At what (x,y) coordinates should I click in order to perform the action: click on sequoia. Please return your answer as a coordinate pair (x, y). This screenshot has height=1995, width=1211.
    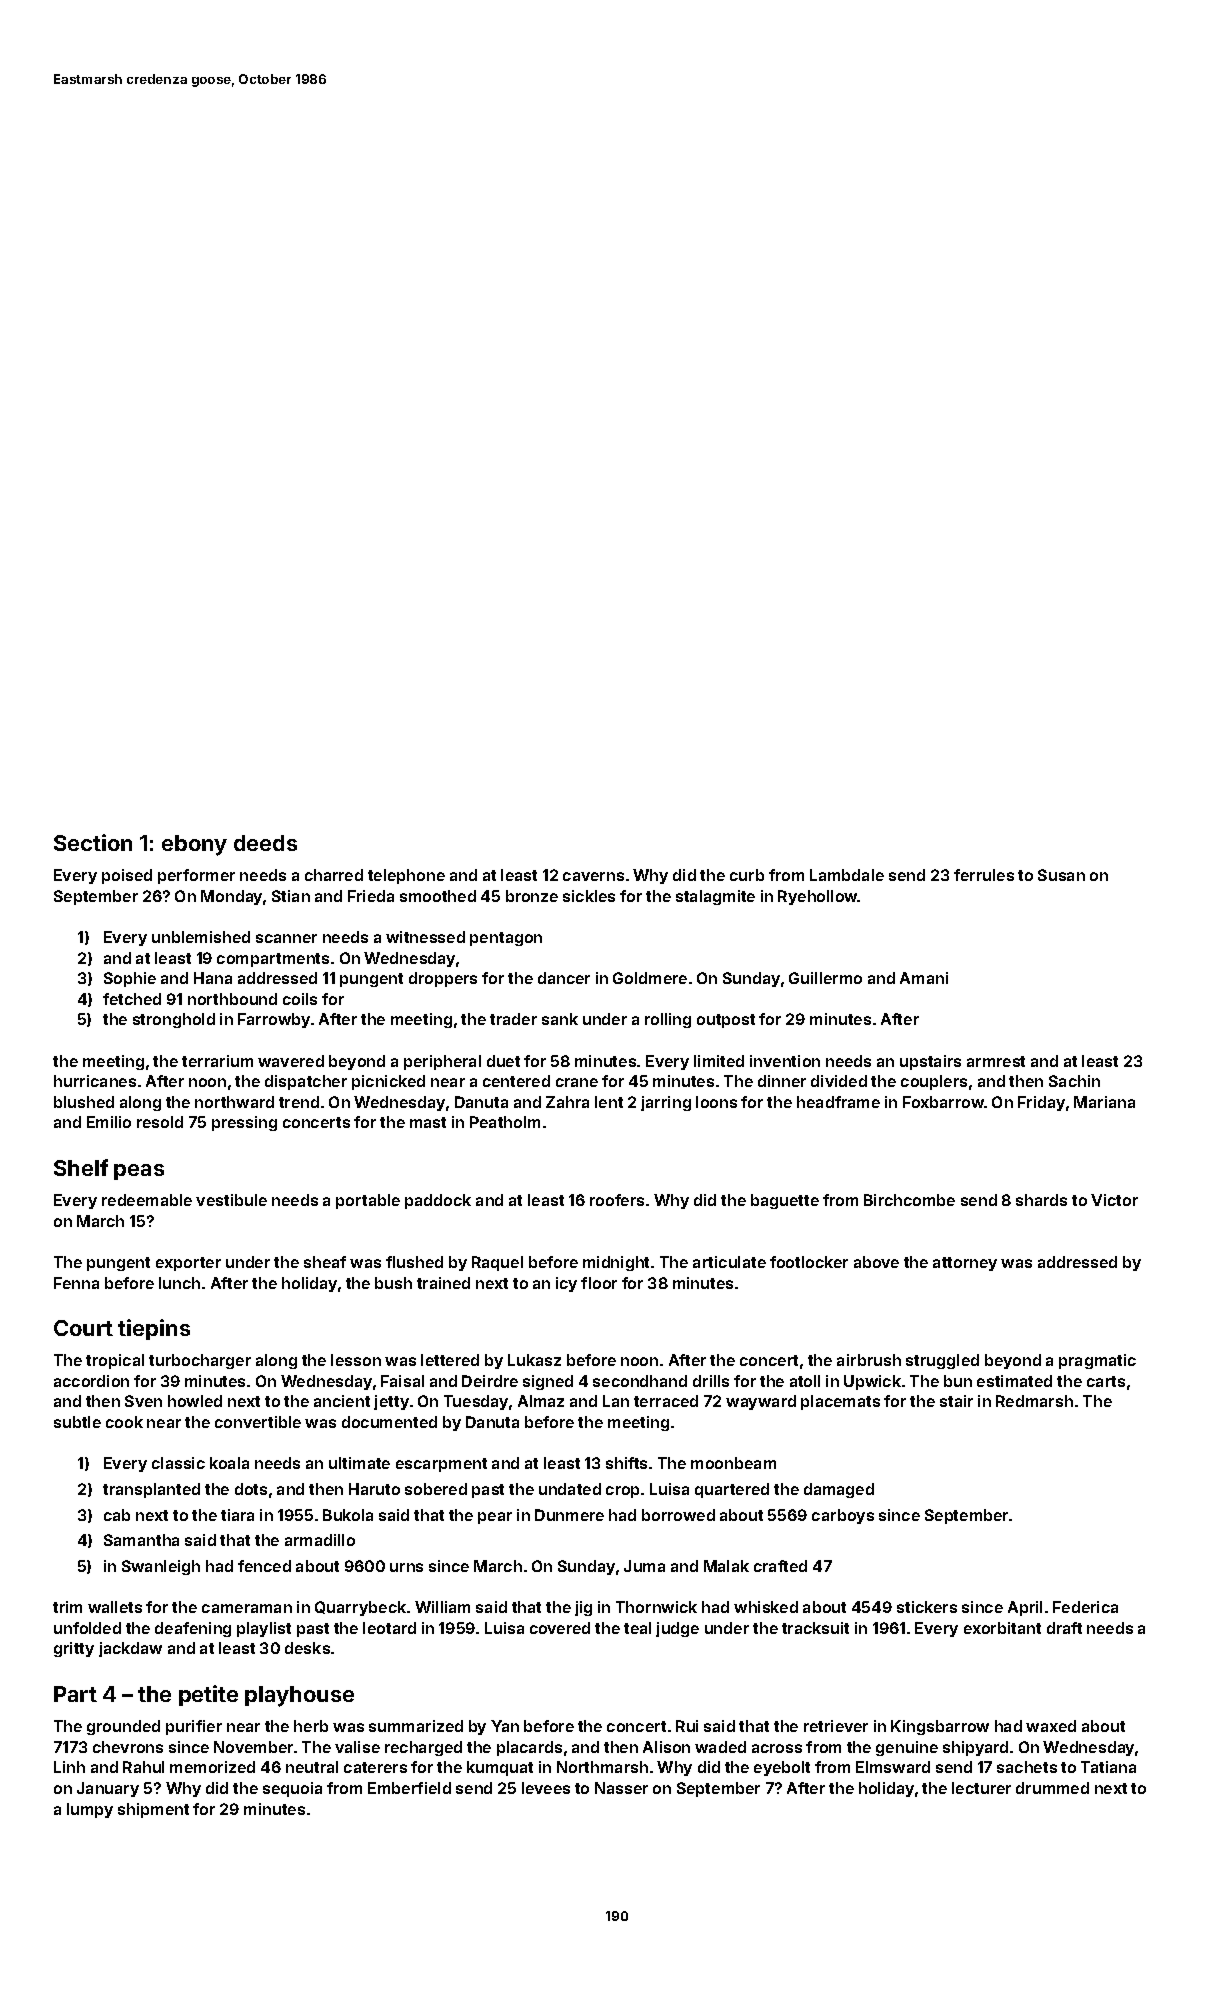
    Looking at the image, I should click on (292, 1789).
